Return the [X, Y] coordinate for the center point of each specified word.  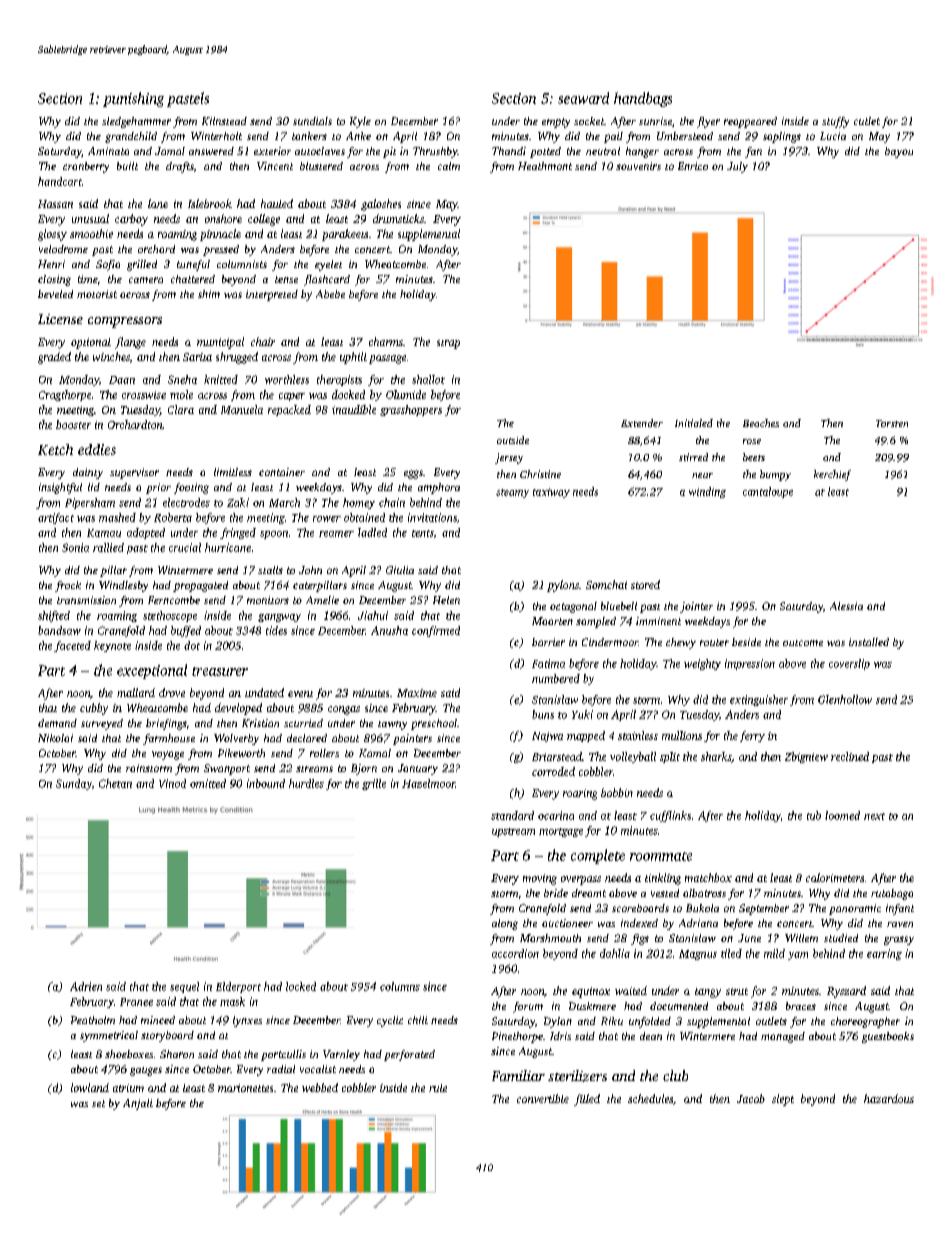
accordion [515, 953]
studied [841, 938]
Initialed [694, 423]
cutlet [867, 121]
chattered [193, 279]
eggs [413, 474]
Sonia [75, 547]
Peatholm [93, 1020]
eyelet [328, 265]
